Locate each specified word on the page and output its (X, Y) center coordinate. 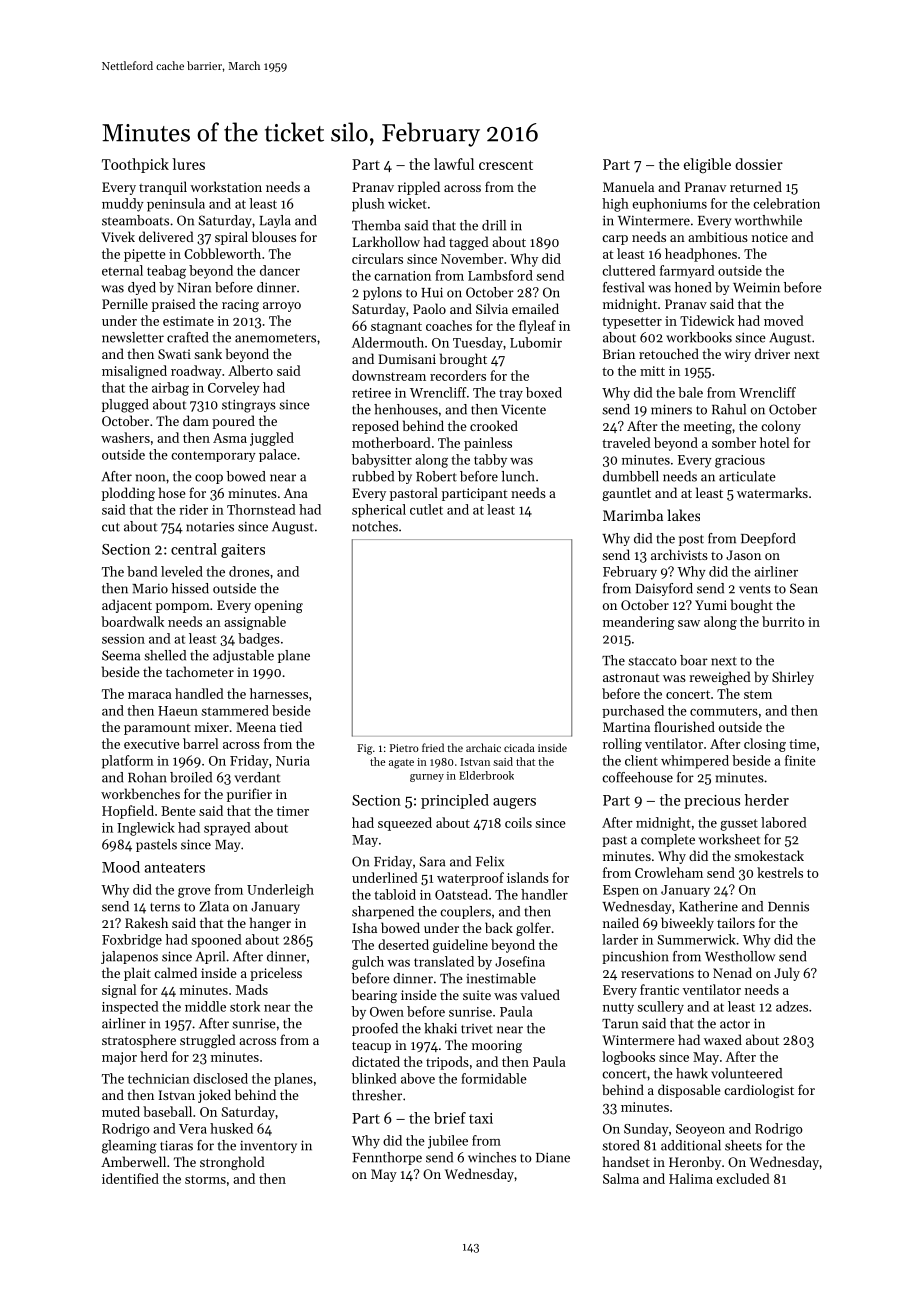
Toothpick (135, 165)
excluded (743, 1178)
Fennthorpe (387, 1158)
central (194, 549)
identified (130, 1178)
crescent (506, 165)
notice (770, 237)
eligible (707, 165)
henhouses (406, 409)
